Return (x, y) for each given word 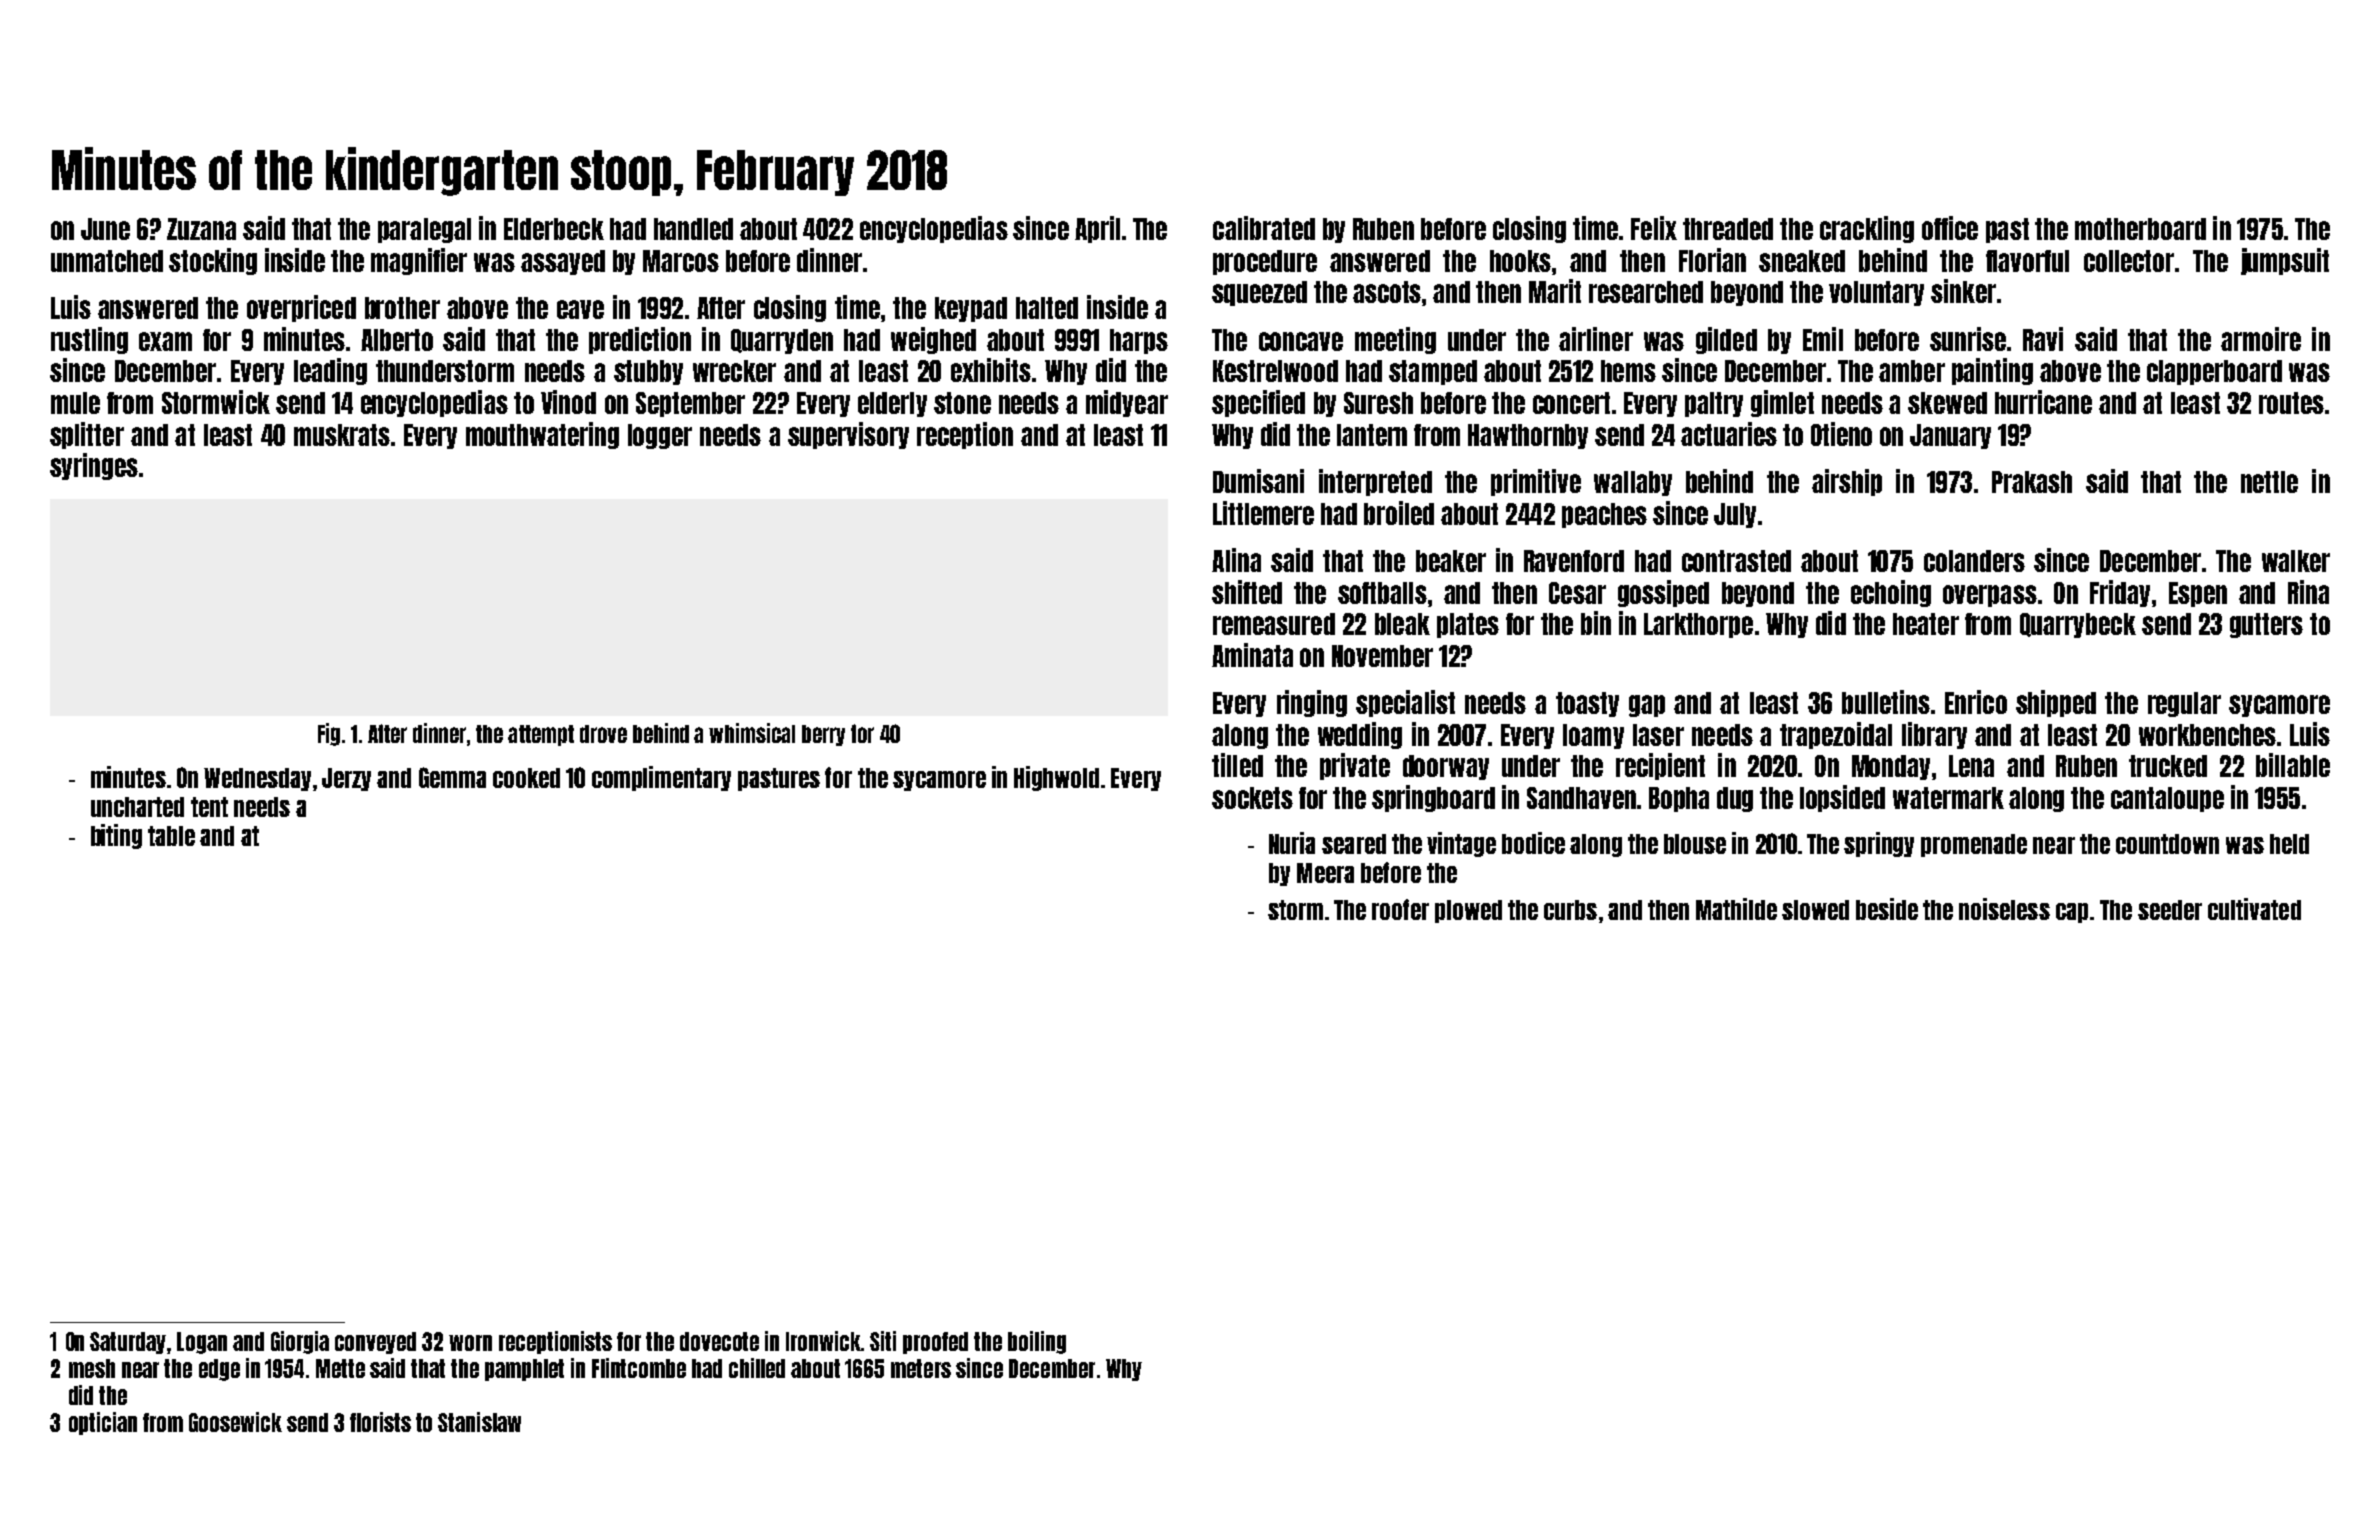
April (1097, 229)
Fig (329, 734)
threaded (1728, 229)
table (171, 836)
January (1950, 436)
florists (380, 1422)
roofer (1400, 909)
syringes (94, 466)
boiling (1037, 1342)
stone (962, 403)
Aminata (1252, 655)
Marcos (681, 261)
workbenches (2207, 735)
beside (1887, 909)
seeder (2170, 910)
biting (116, 836)
